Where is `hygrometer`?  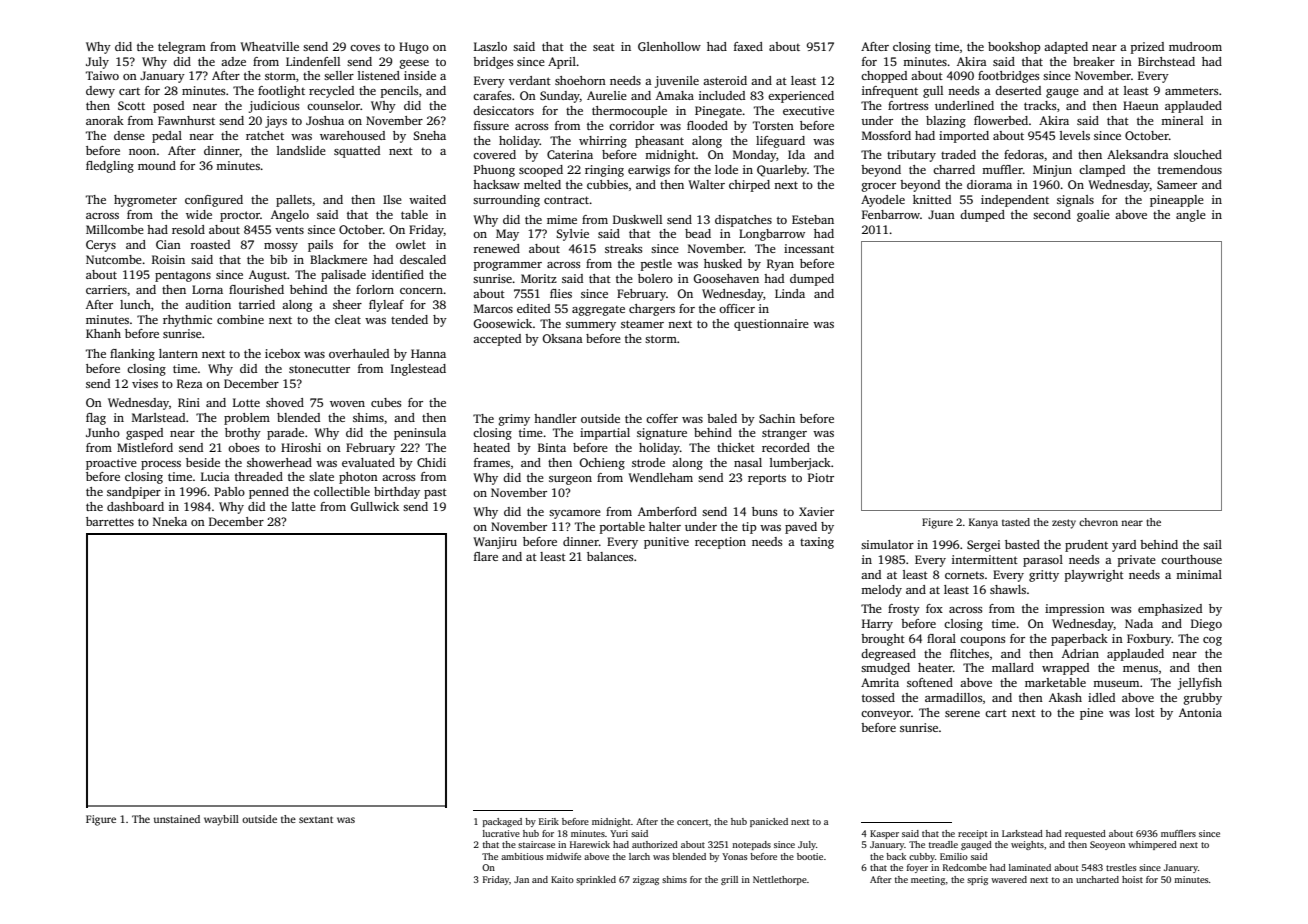
hygrometer is located at coordinates (145, 201).
